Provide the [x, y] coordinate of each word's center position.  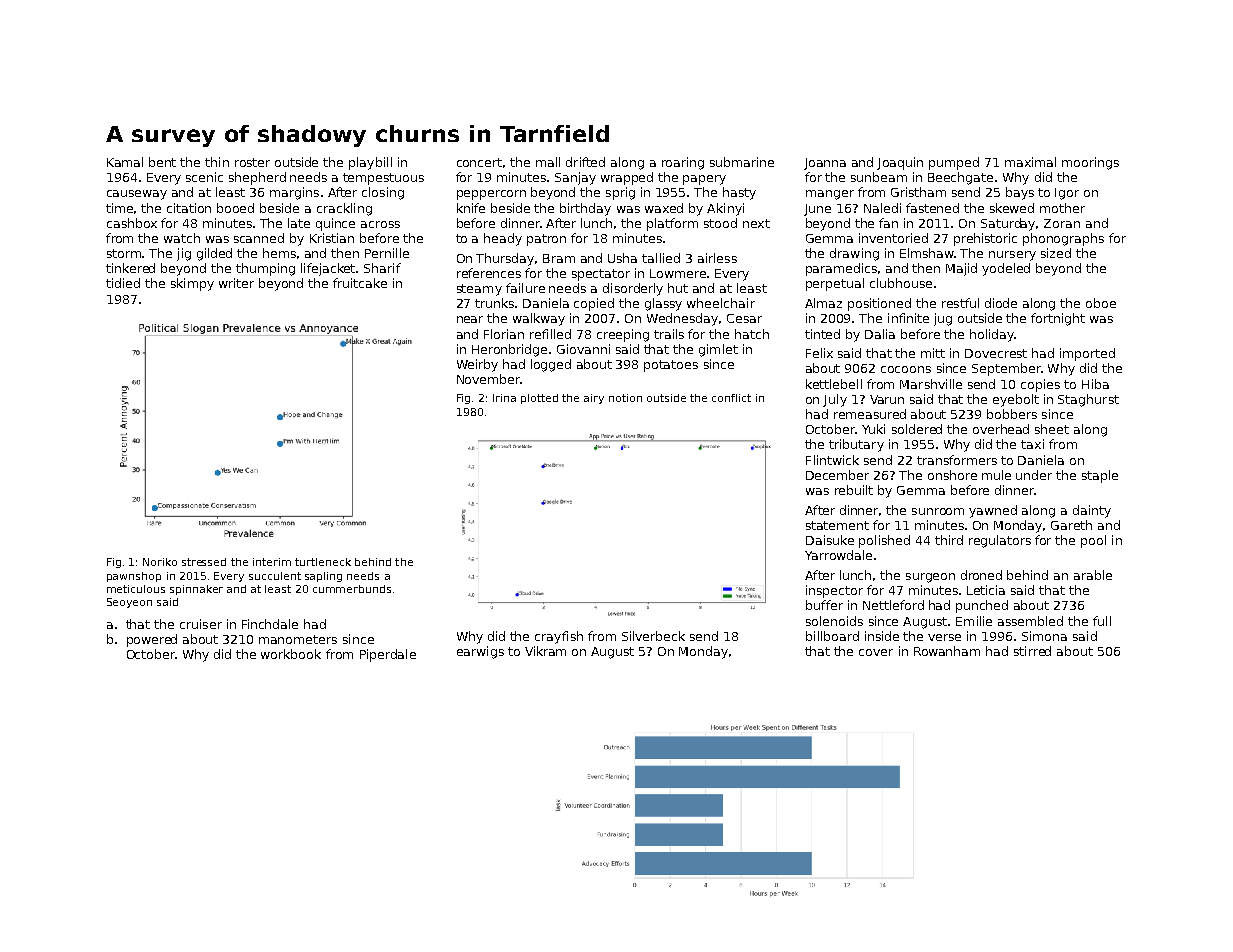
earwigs [480, 652]
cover [876, 652]
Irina [504, 398]
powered [152, 640]
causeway [137, 195]
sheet [1052, 429]
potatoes [671, 366]
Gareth [1071, 525]
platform [672, 224]
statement [837, 525]
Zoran [1062, 223]
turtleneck [323, 562]
